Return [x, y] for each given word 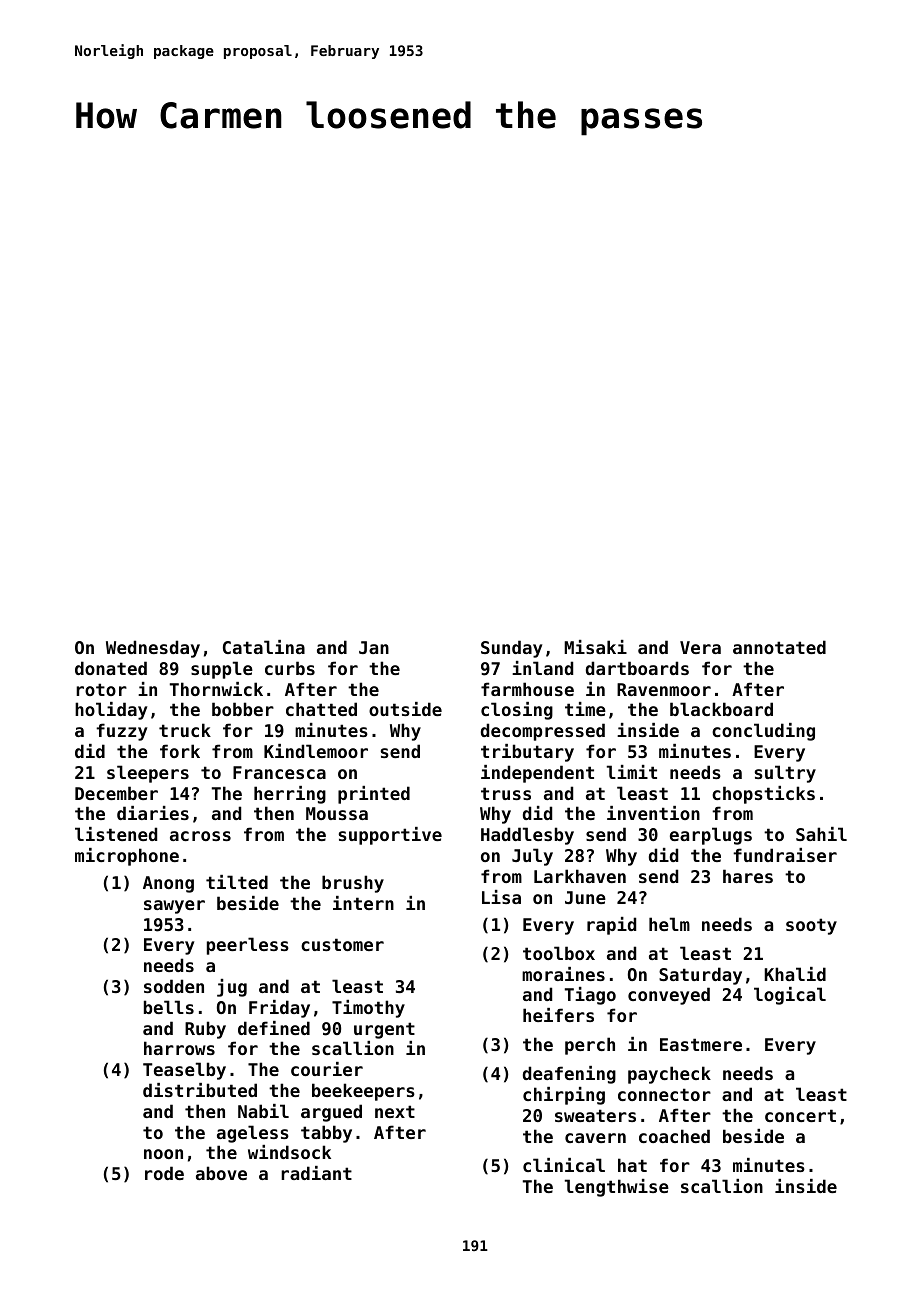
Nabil [263, 1111]
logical [790, 996]
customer [342, 944]
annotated [779, 647]
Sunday [511, 649]
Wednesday [153, 649]
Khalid [795, 974]
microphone [127, 857]
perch [590, 1046]
